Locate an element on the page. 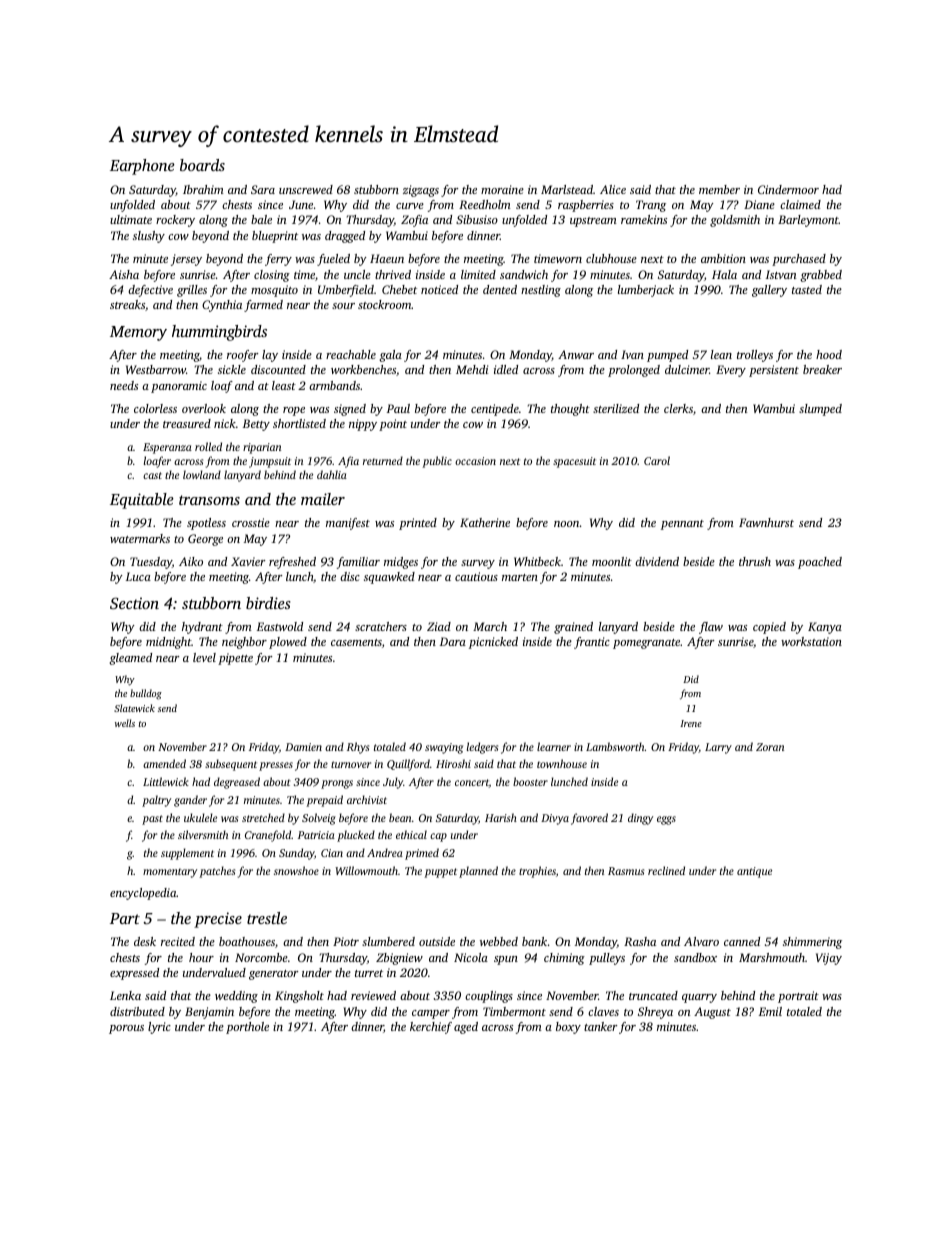  Part is located at coordinates (125, 918).
